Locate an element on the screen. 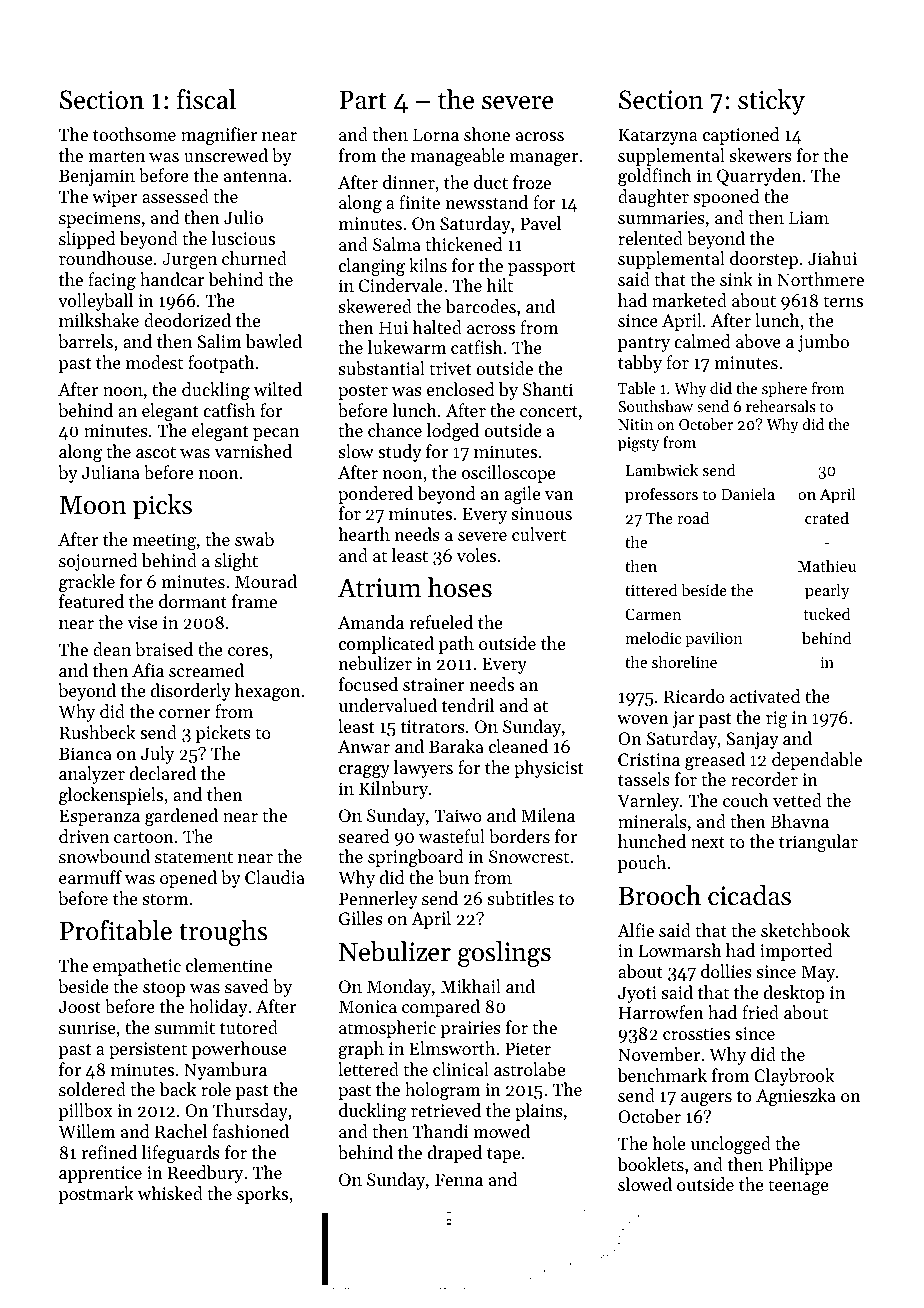  Claybrook is located at coordinates (794, 1077).
